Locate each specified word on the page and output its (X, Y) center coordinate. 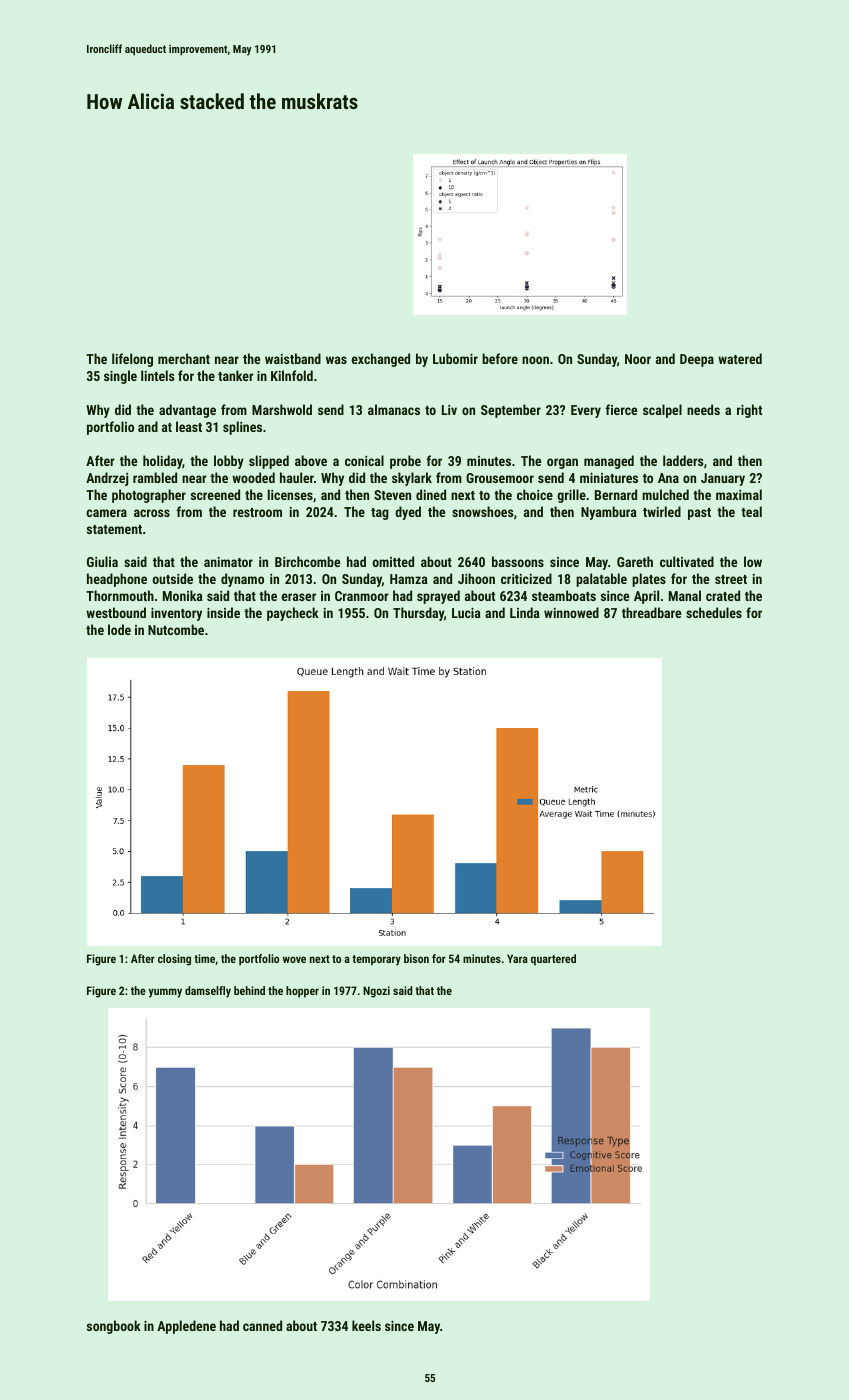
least (189, 426)
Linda (524, 612)
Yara (517, 958)
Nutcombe (176, 629)
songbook (114, 1327)
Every (586, 411)
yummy (165, 993)
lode (119, 629)
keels (366, 1325)
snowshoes (482, 511)
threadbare (651, 612)
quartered (553, 960)
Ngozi (376, 992)
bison (416, 958)
